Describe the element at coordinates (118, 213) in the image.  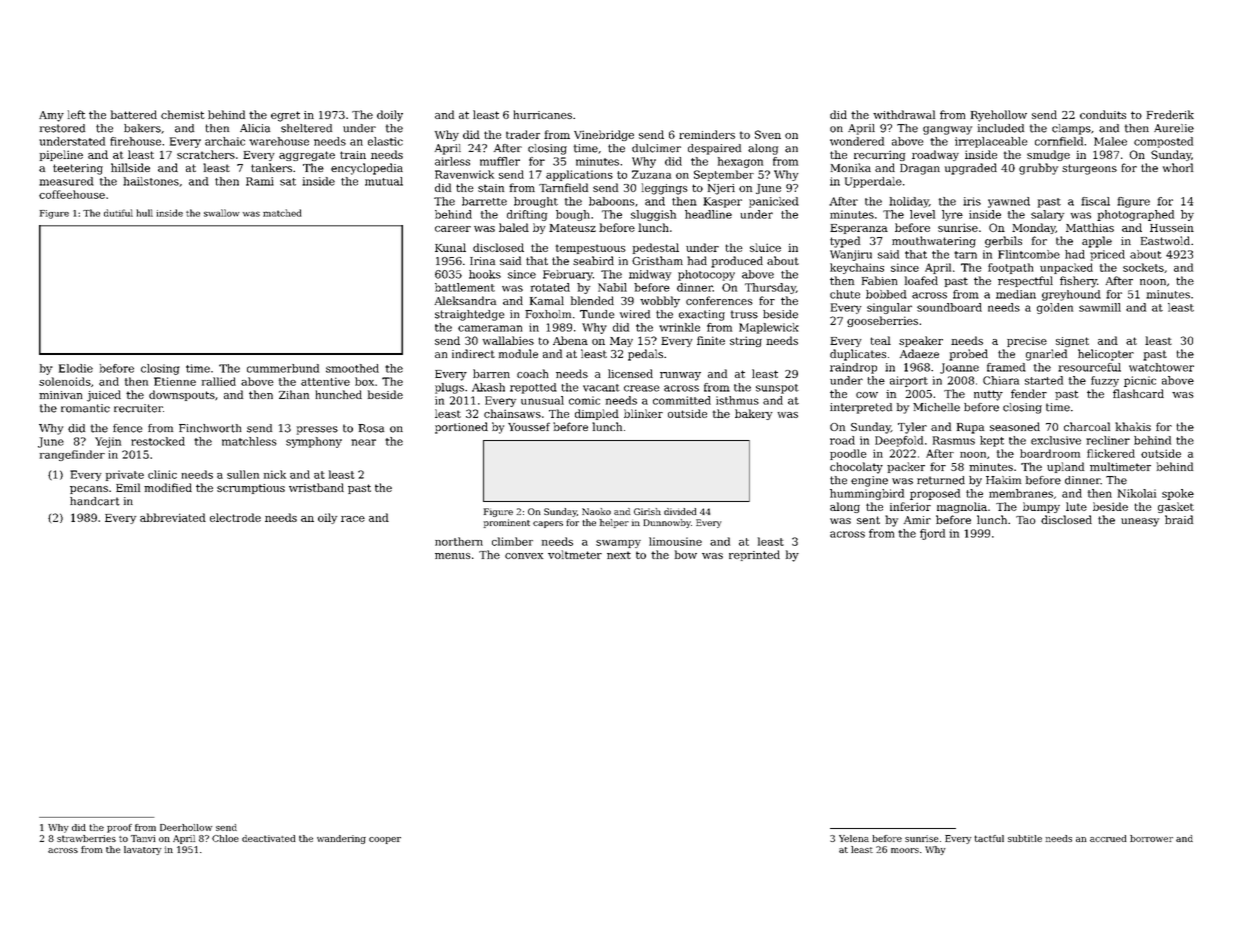
I see `dutiful` at that location.
